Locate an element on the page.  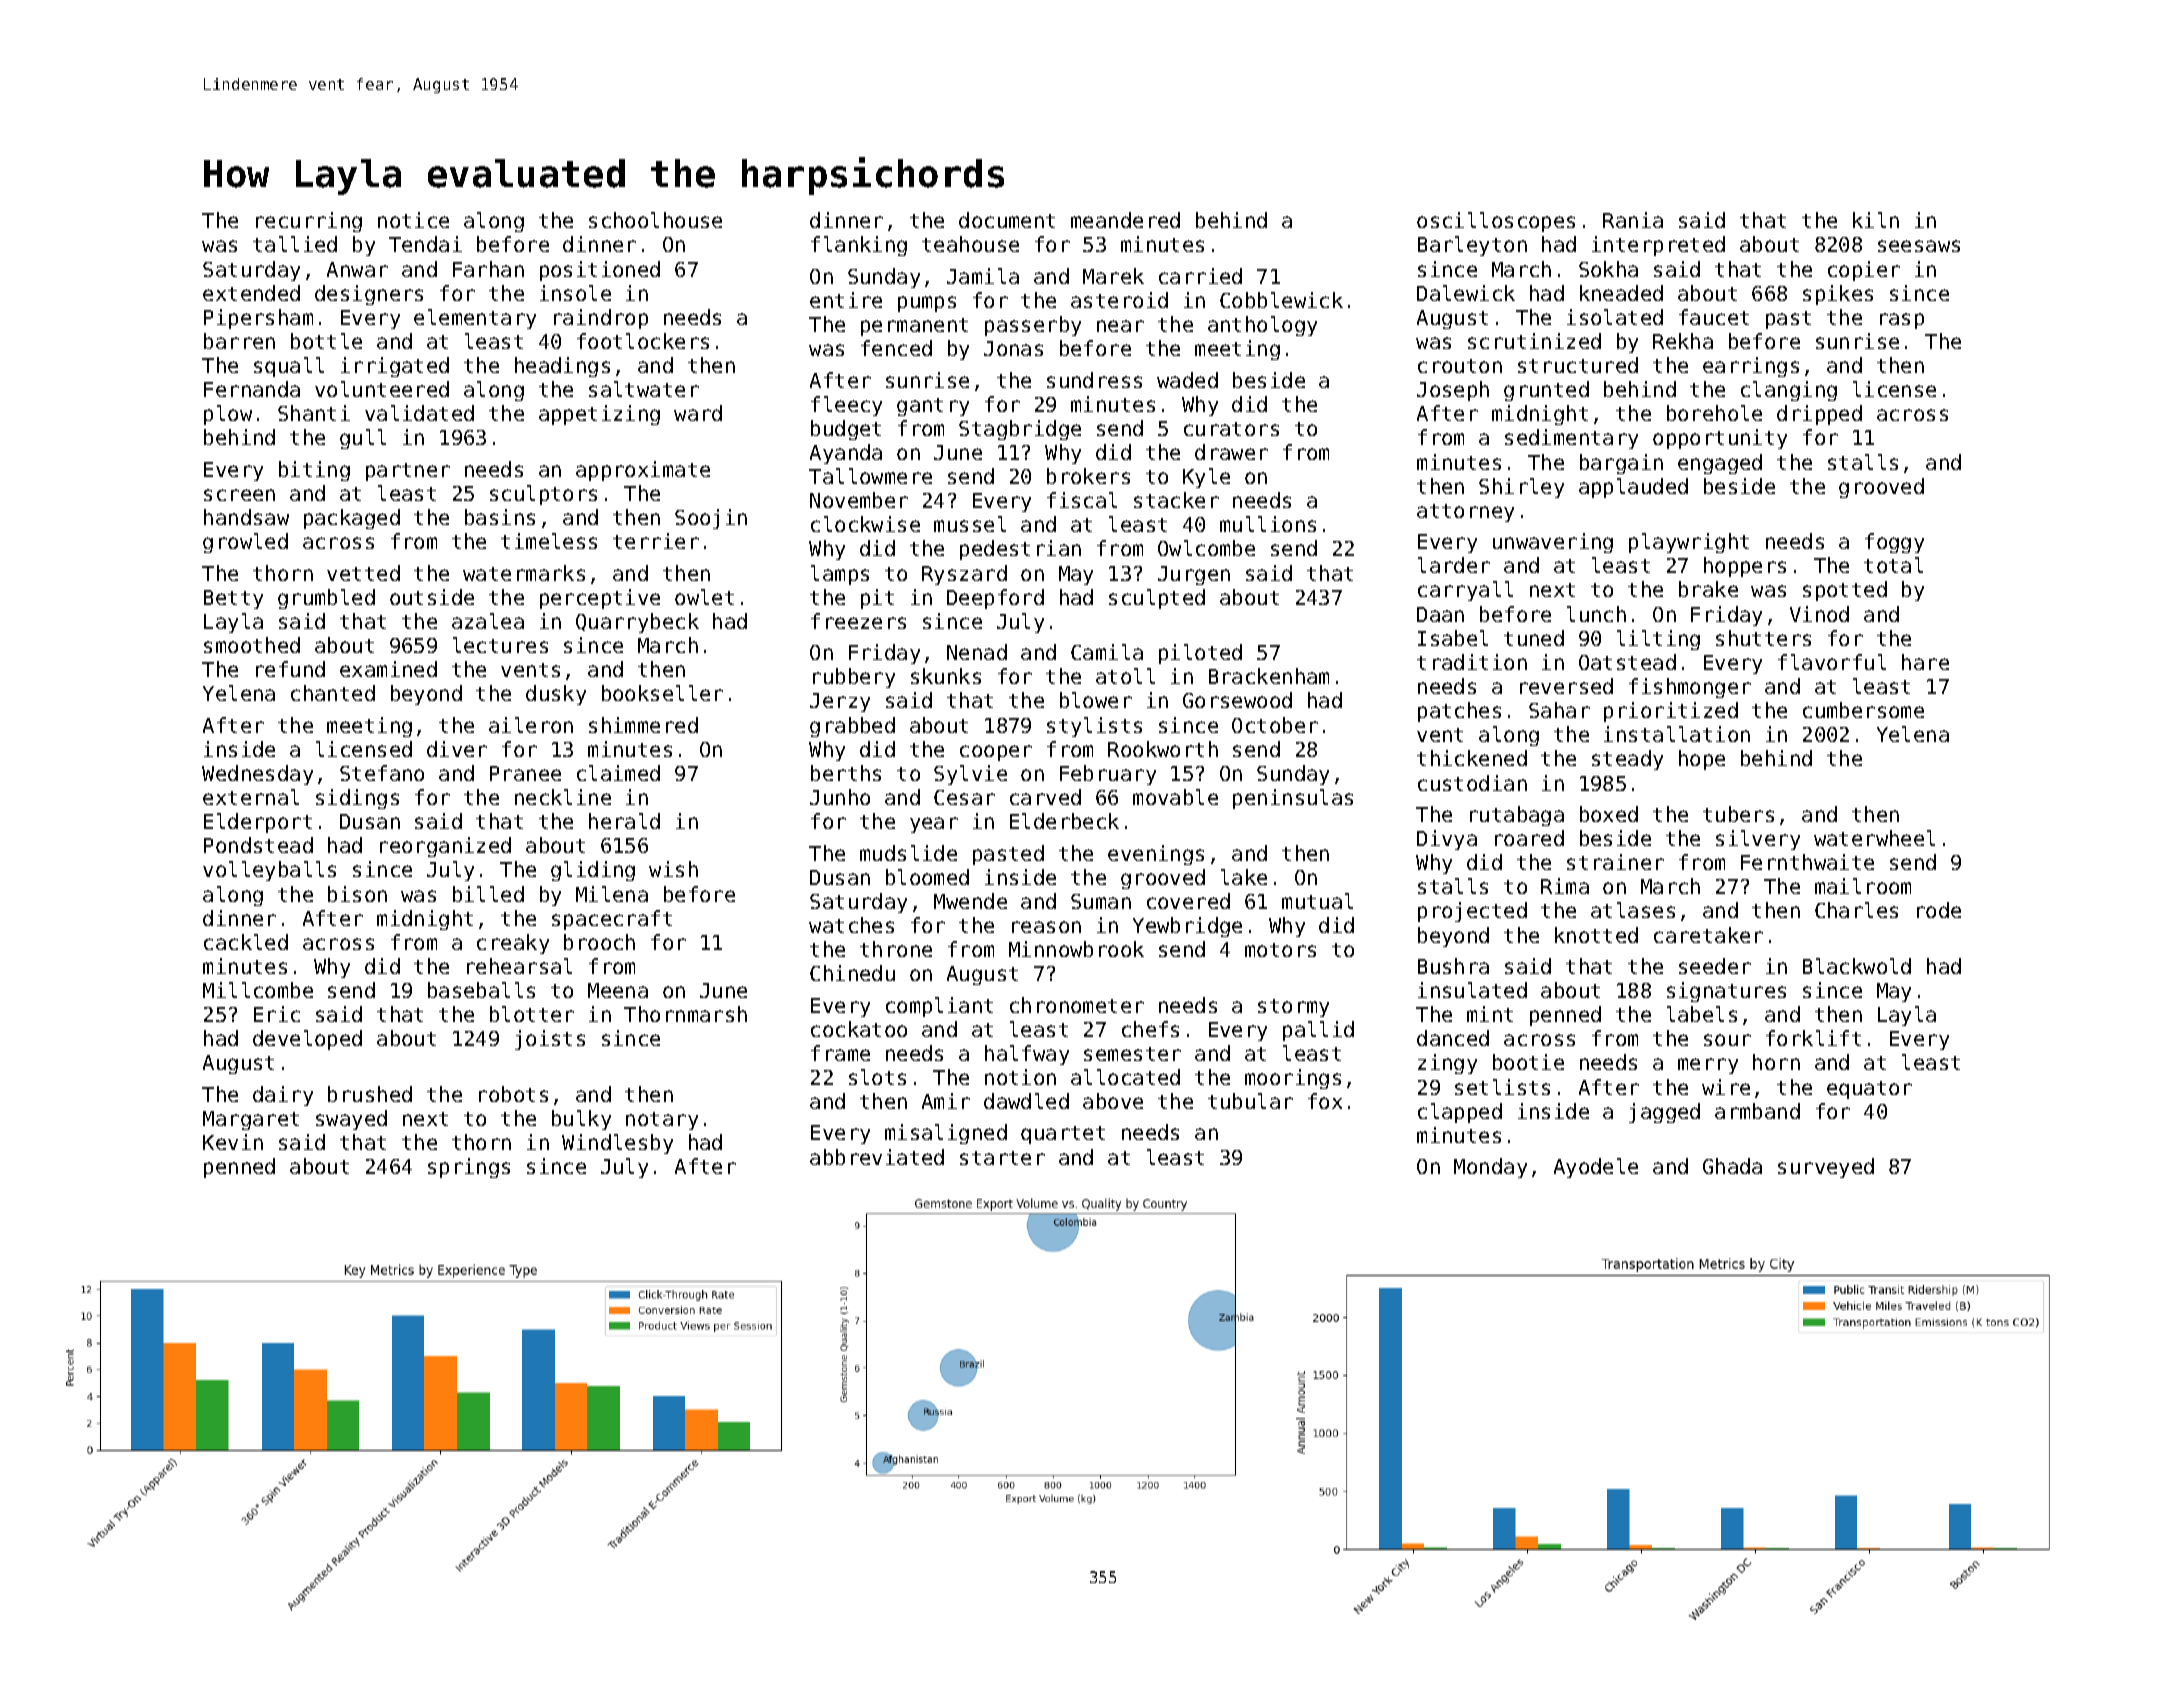
positioned is located at coordinates (600, 271).
